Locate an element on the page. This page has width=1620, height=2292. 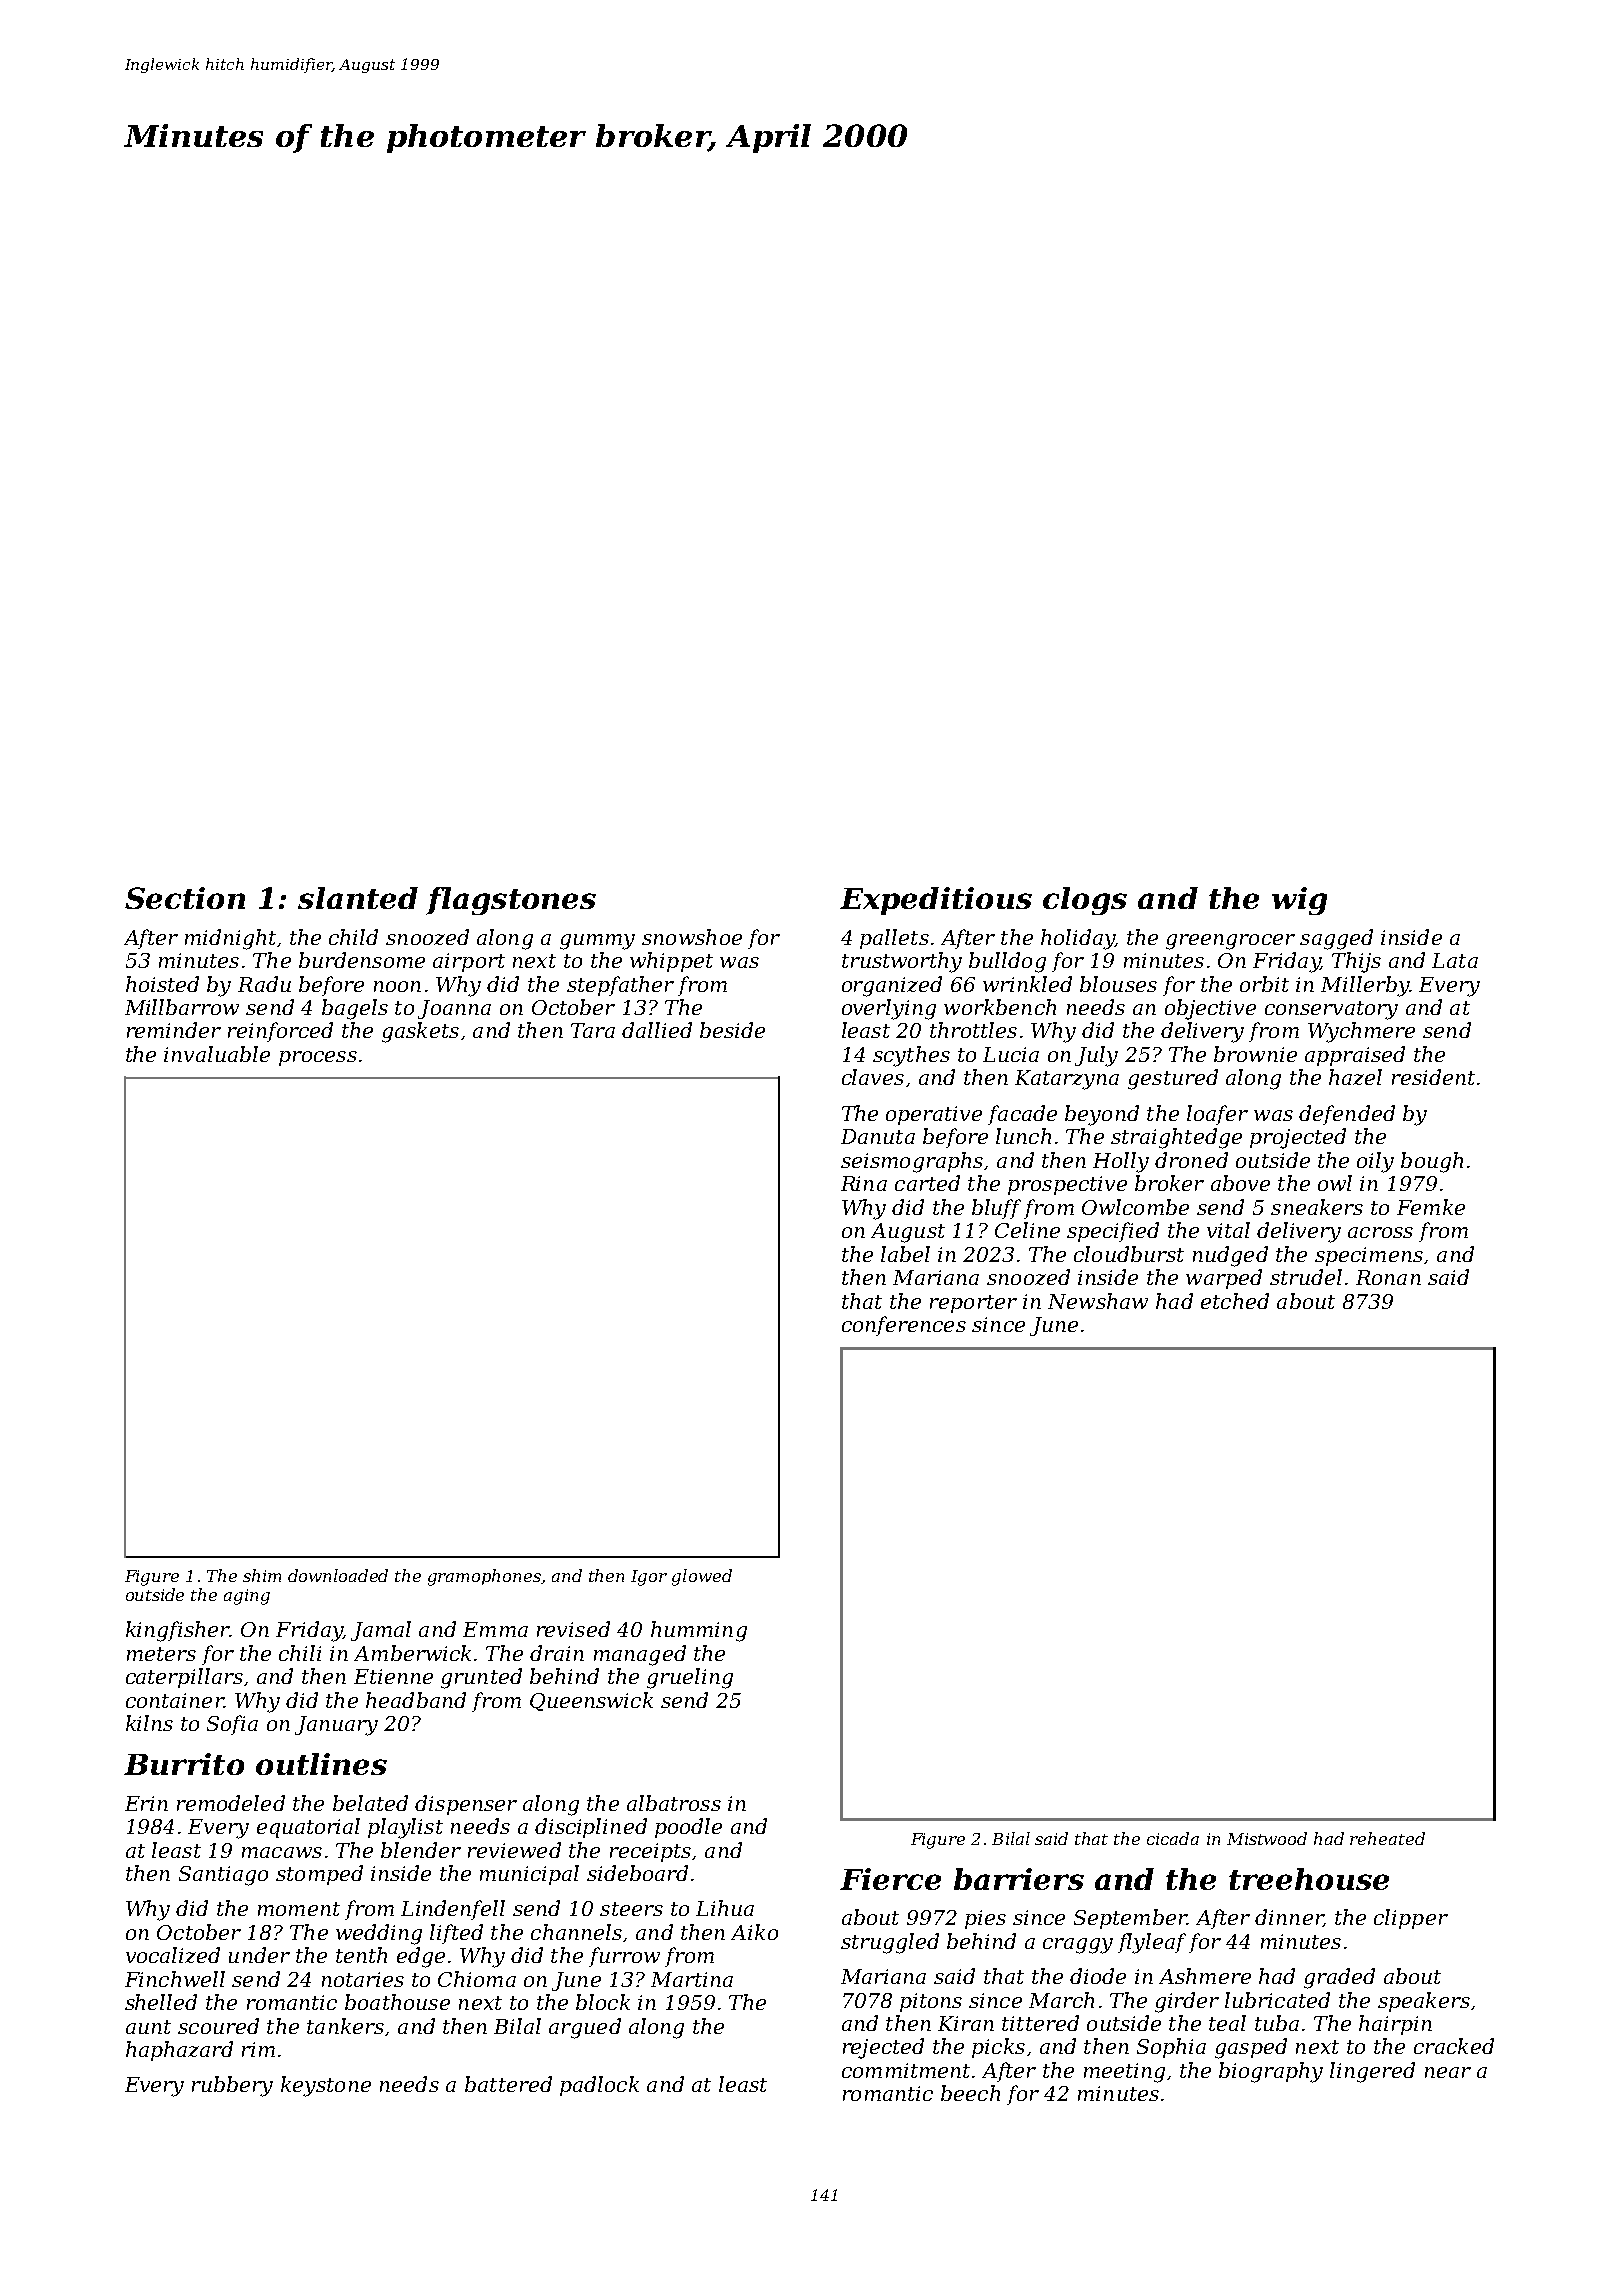
vital is located at coordinates (1228, 1230).
